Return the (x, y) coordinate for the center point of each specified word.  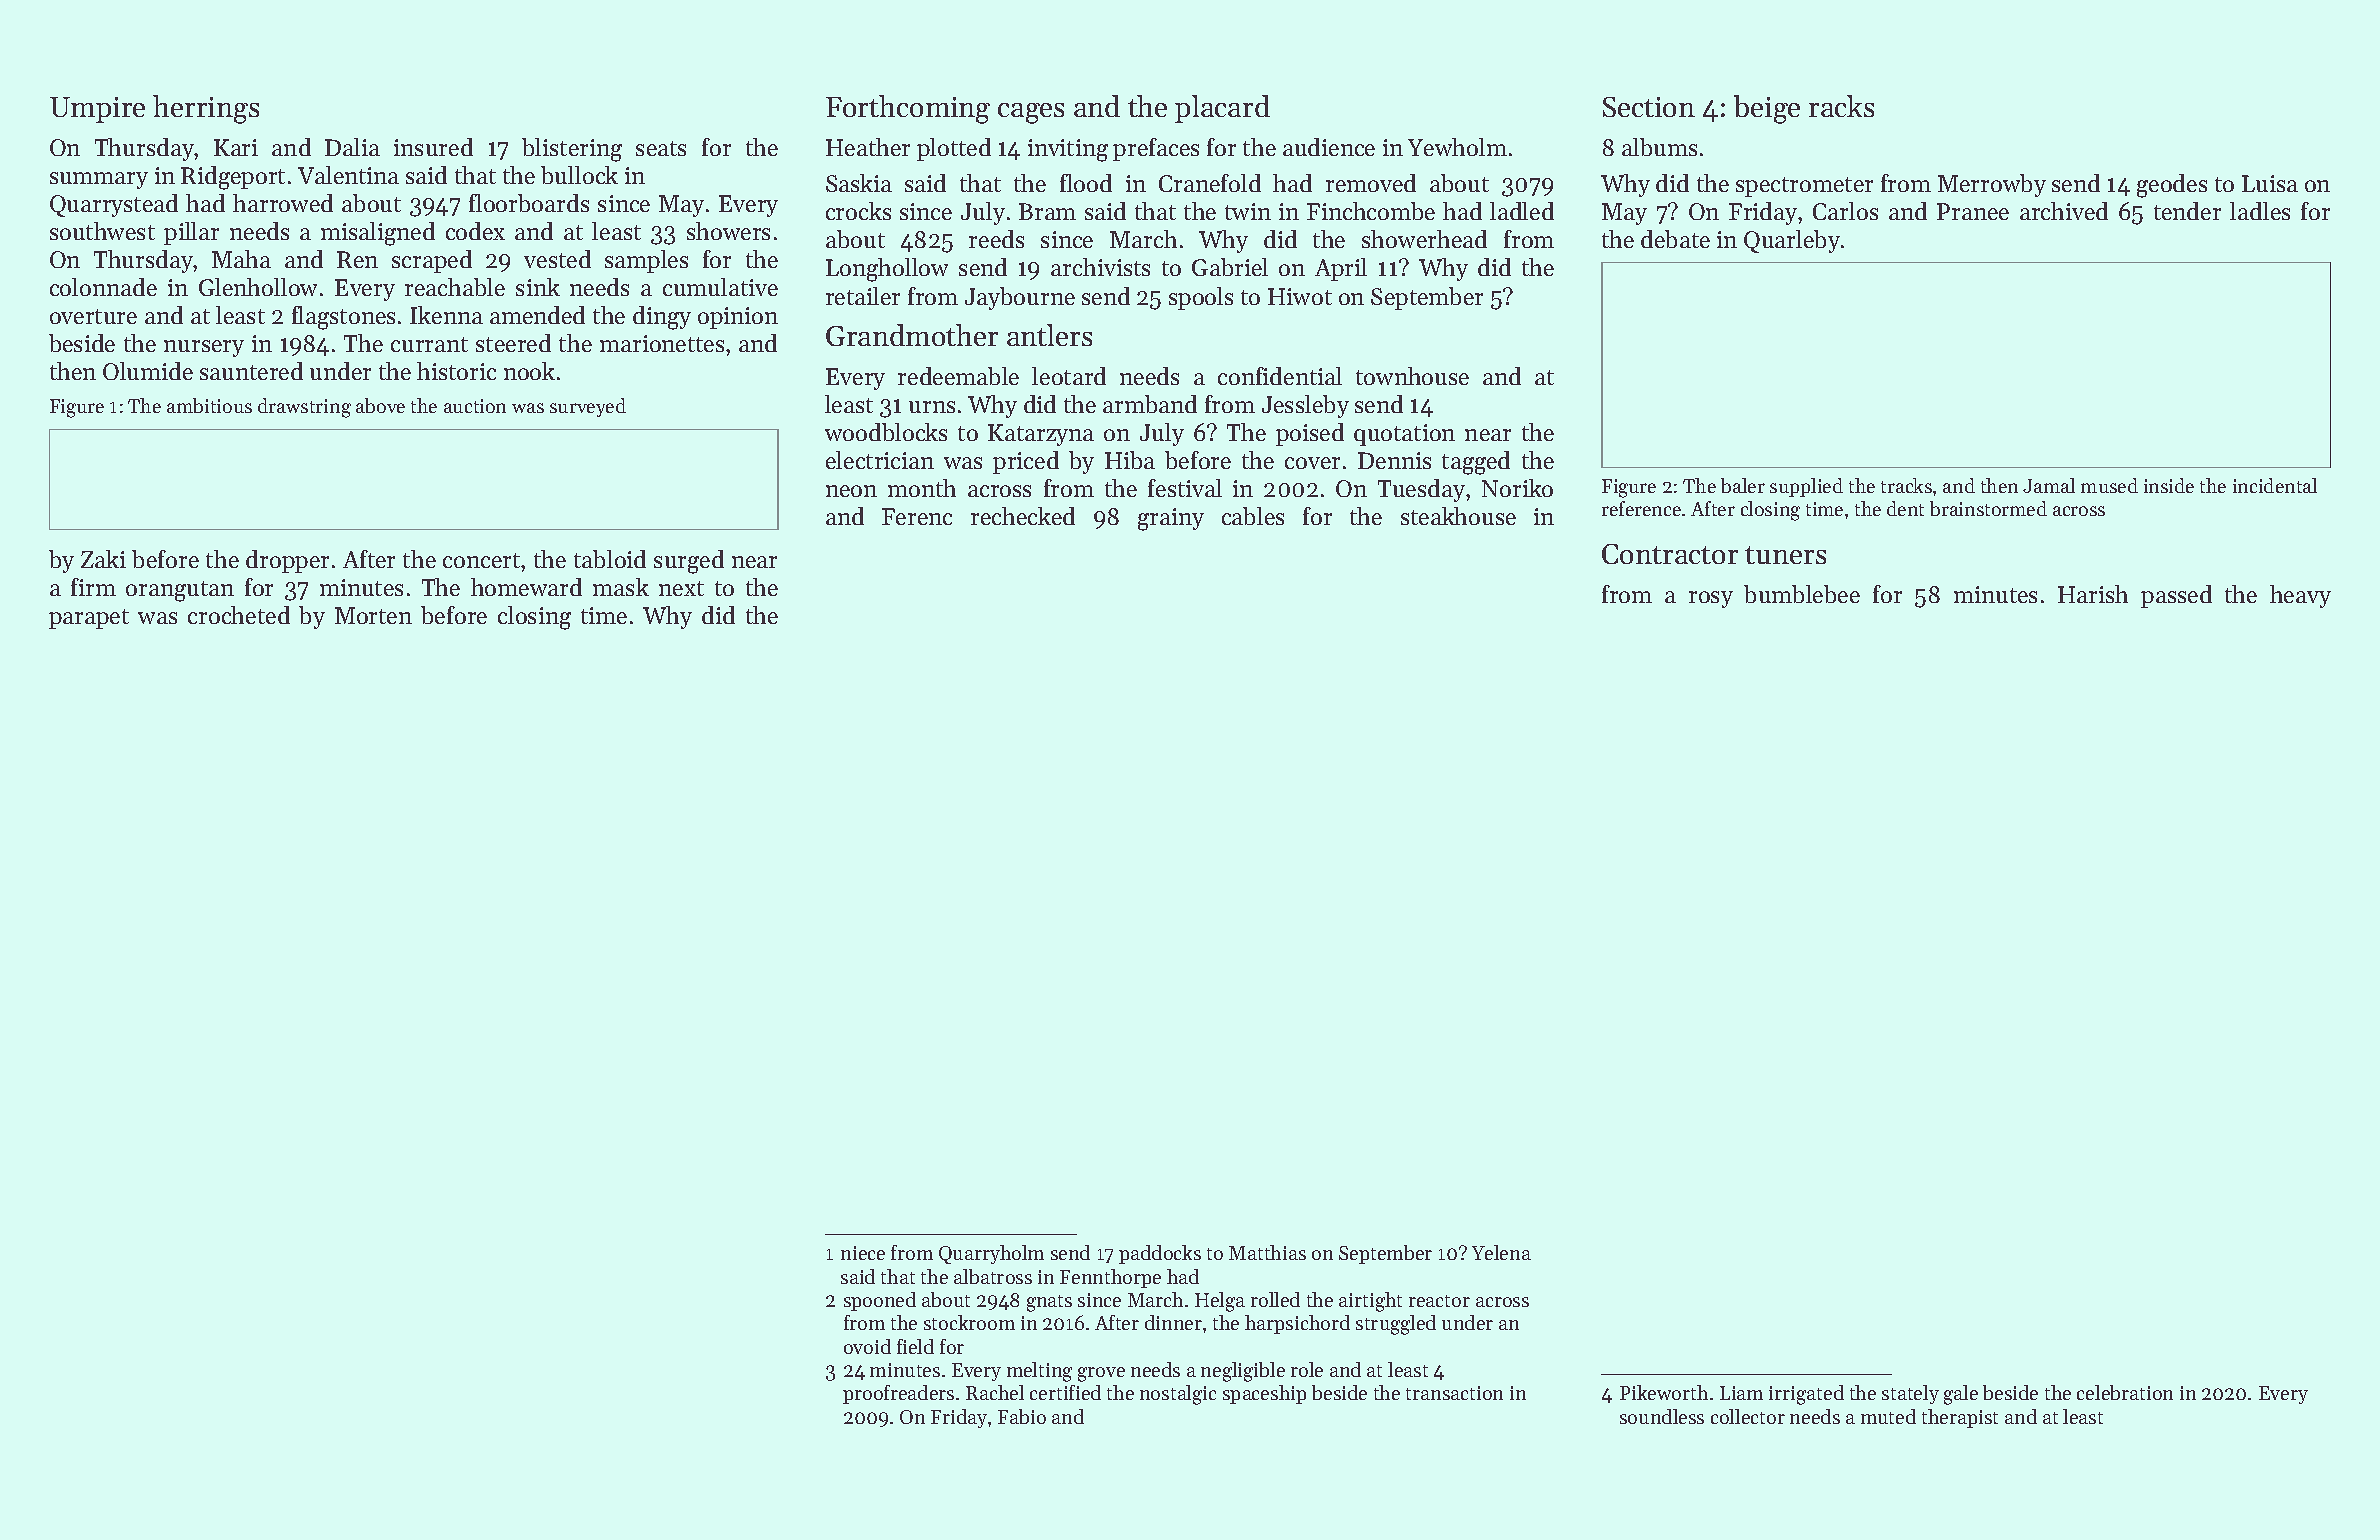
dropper (287, 561)
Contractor (1670, 554)
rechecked (1023, 516)
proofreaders (898, 1394)
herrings (206, 109)
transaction (1454, 1393)
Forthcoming (908, 109)
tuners (1785, 555)
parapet (89, 619)
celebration (2125, 1392)
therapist (1960, 1418)
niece (863, 1253)
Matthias (1267, 1252)
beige (1767, 109)
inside (2169, 485)
